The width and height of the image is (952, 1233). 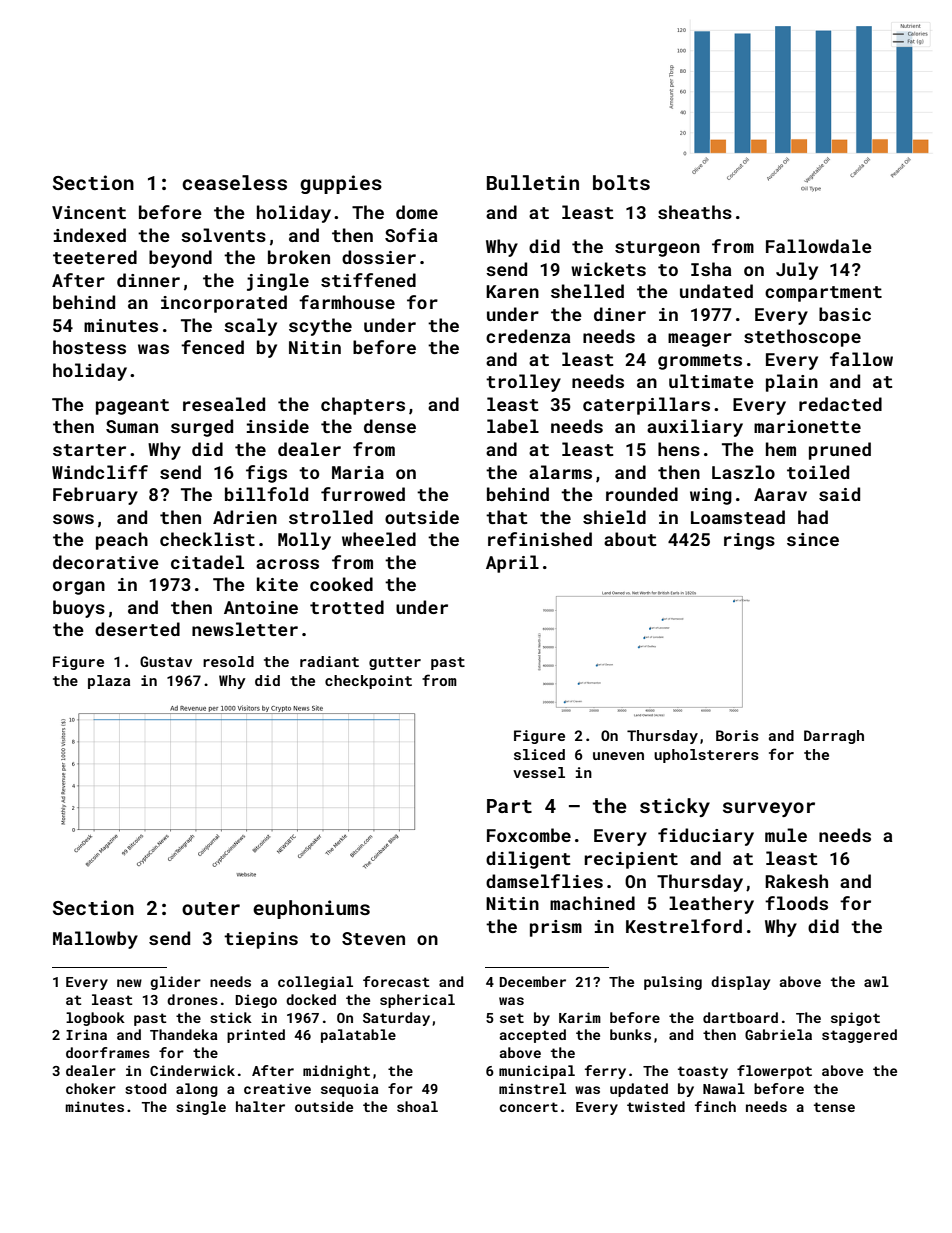 I want to click on Darragh, so click(x=834, y=737).
